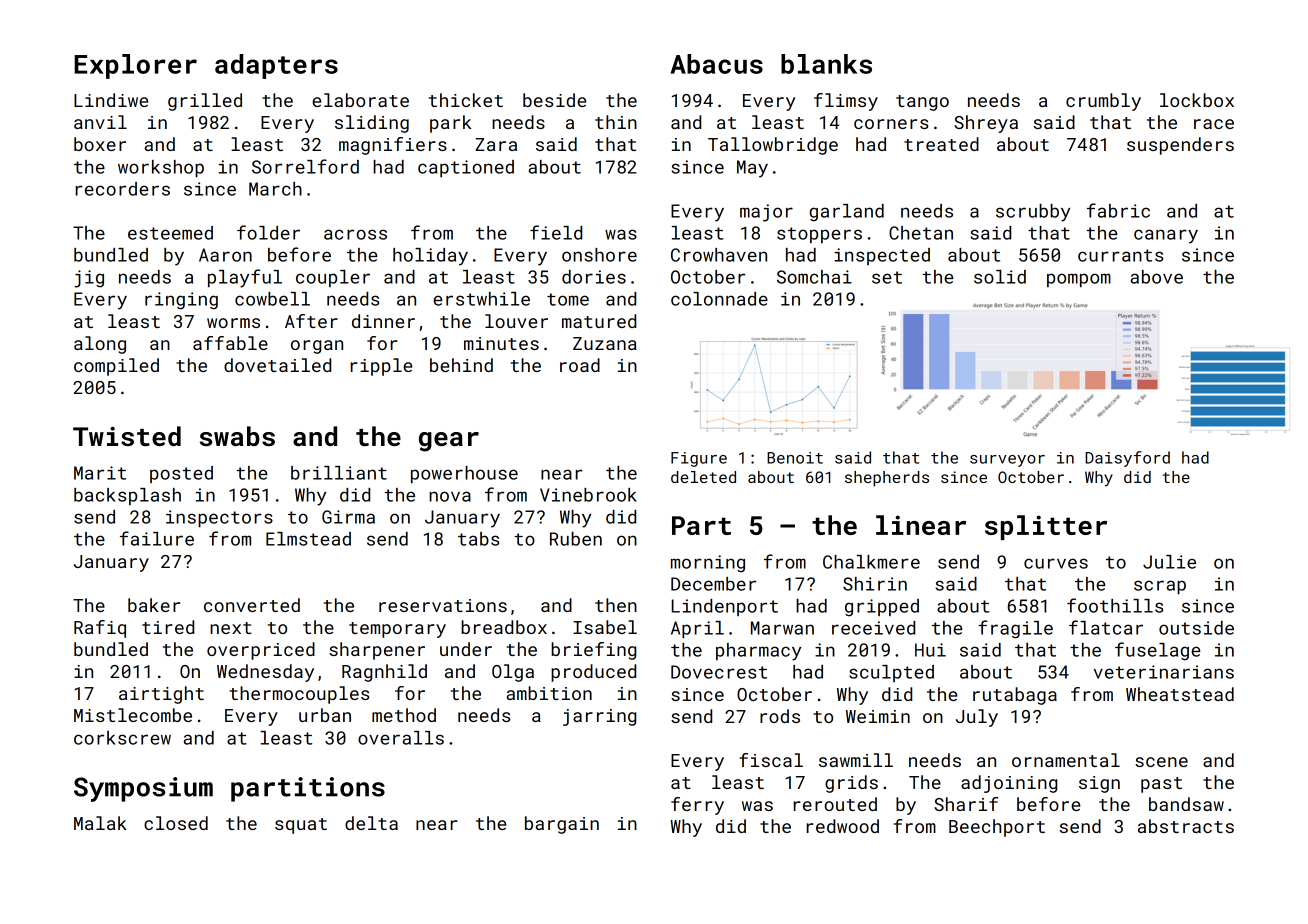  What do you see at coordinates (371, 823) in the screenshot?
I see `delta` at bounding box center [371, 823].
